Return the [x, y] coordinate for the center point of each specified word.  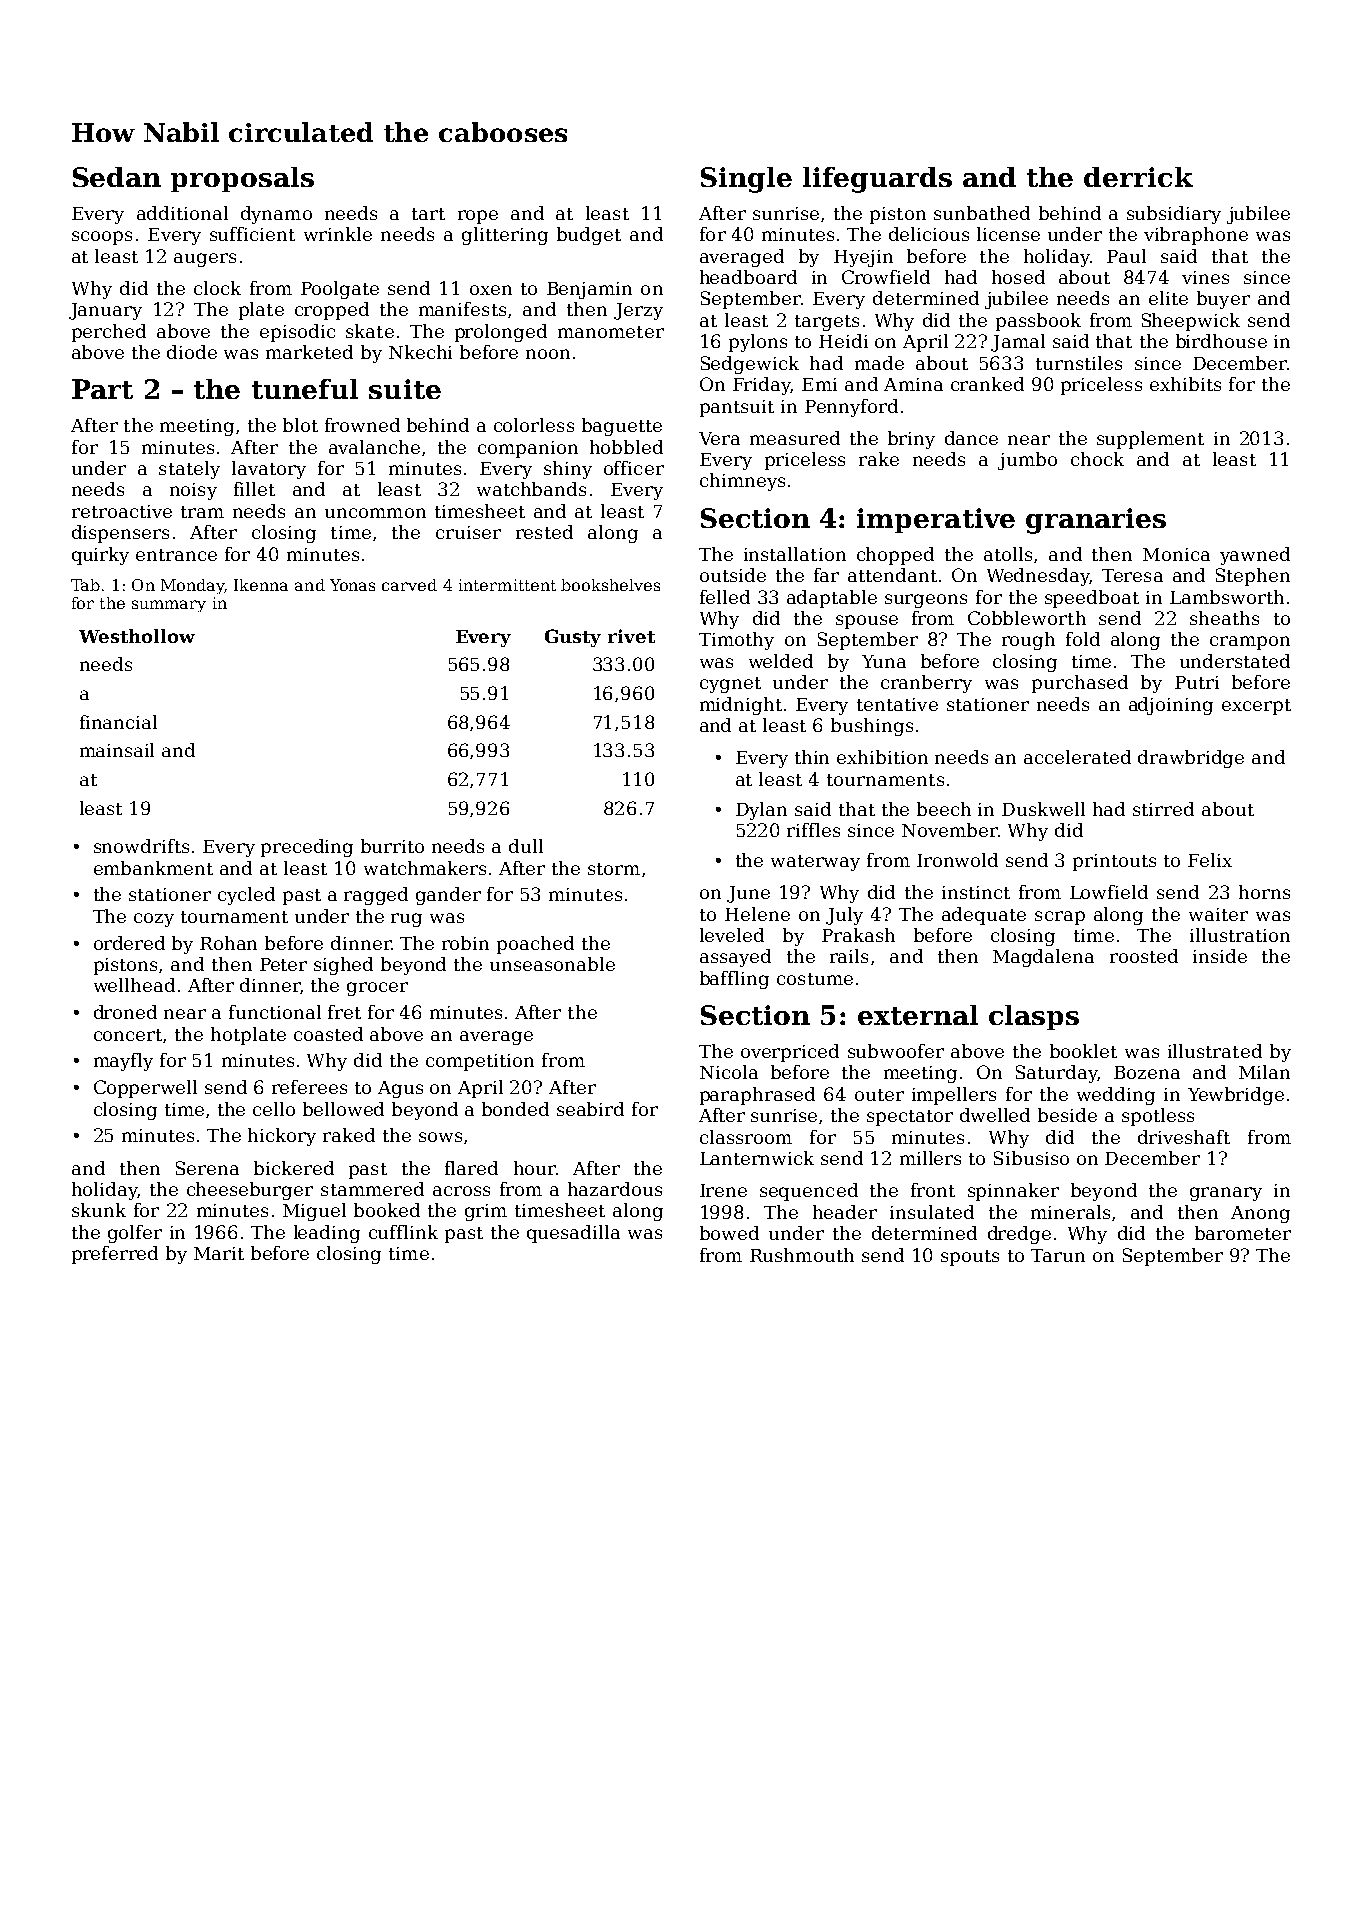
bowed [729, 1233]
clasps [1034, 1017]
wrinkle [338, 234]
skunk [99, 1210]
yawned [1255, 556]
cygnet [730, 685]
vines [1205, 277]
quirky [100, 556]
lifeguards [877, 180]
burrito [392, 846]
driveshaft [1184, 1137]
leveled [732, 935]
